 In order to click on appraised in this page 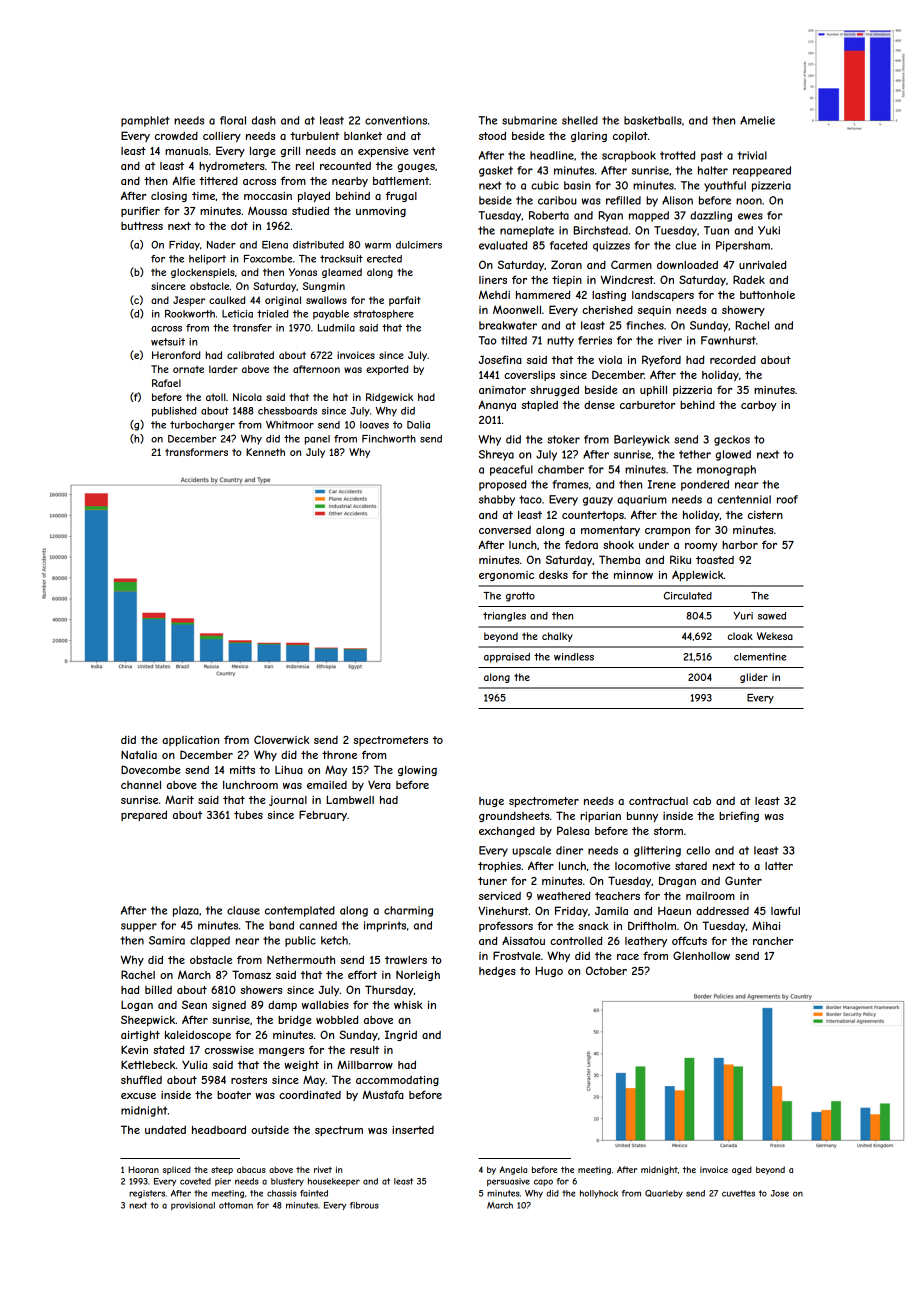, I will do `click(507, 658)`.
